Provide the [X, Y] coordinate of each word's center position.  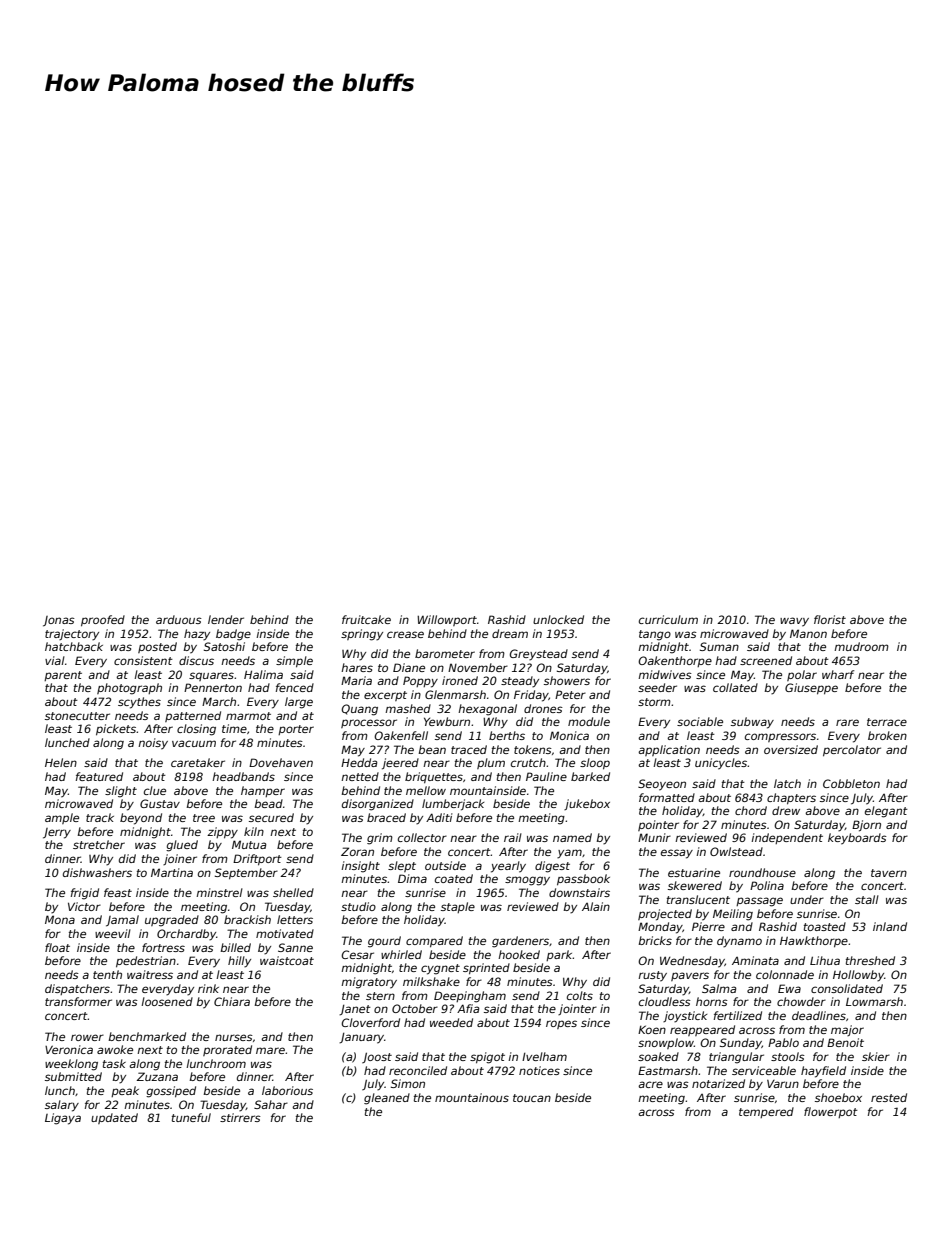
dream [510, 633]
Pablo [783, 1042]
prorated [227, 1050]
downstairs [579, 892]
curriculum [668, 619]
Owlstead [736, 851]
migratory [369, 983]
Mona [60, 919]
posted [157, 647]
